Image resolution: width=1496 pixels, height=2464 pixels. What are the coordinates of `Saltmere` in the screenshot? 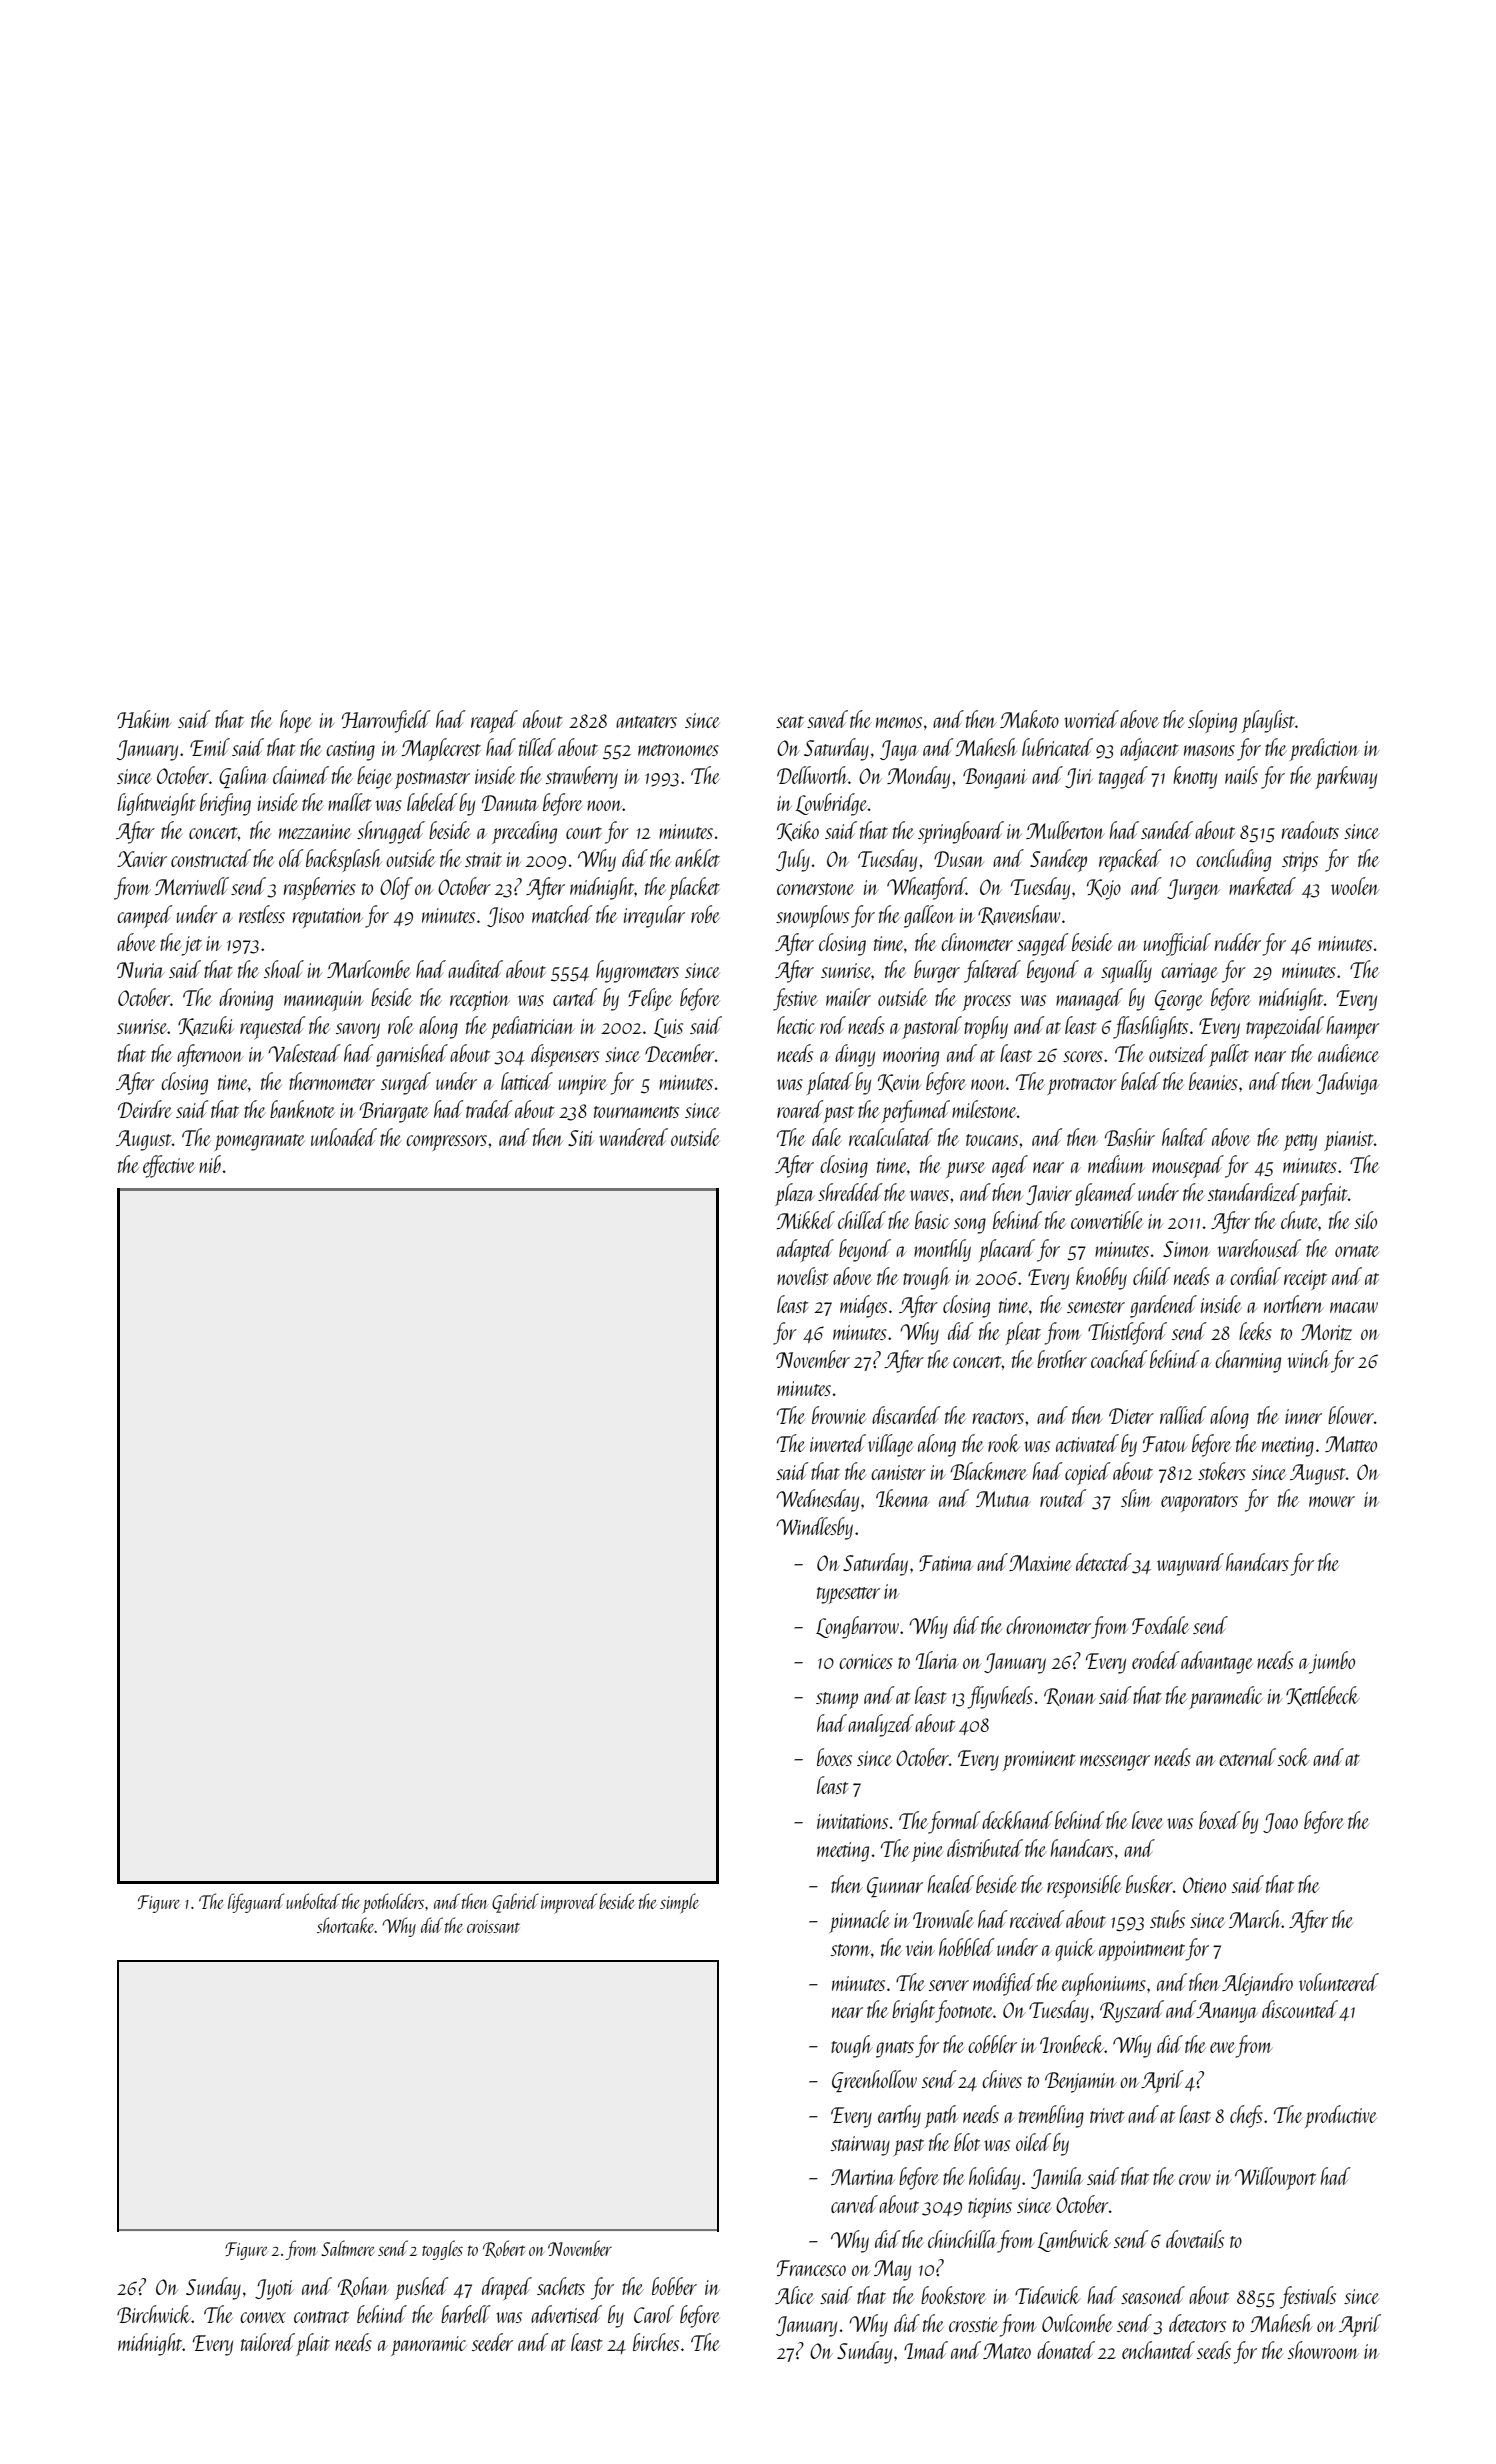 It's located at (347, 2248).
